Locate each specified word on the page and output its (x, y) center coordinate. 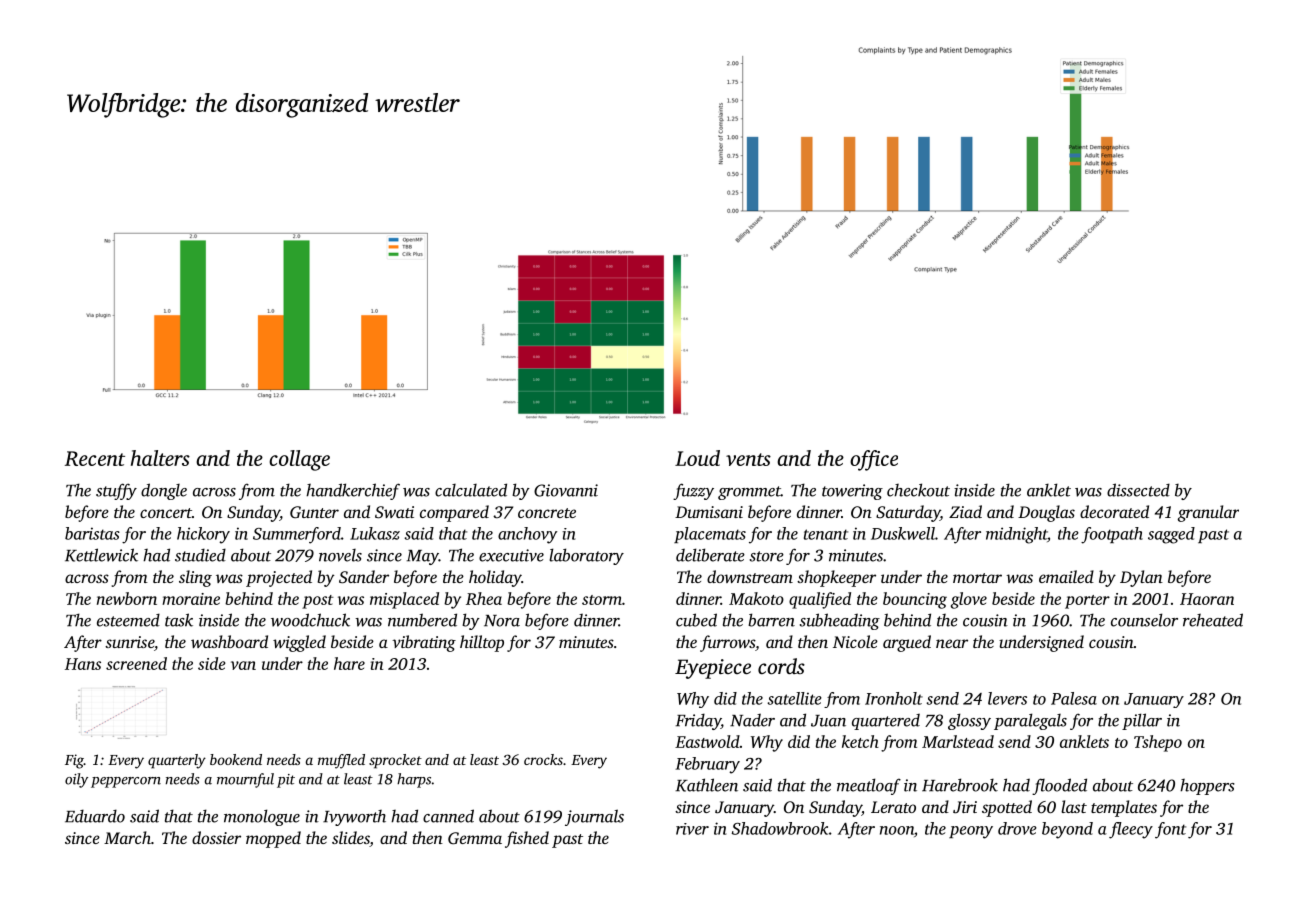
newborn (127, 598)
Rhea (484, 598)
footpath (1112, 535)
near (952, 643)
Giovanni (566, 490)
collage (299, 460)
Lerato (893, 807)
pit (286, 781)
